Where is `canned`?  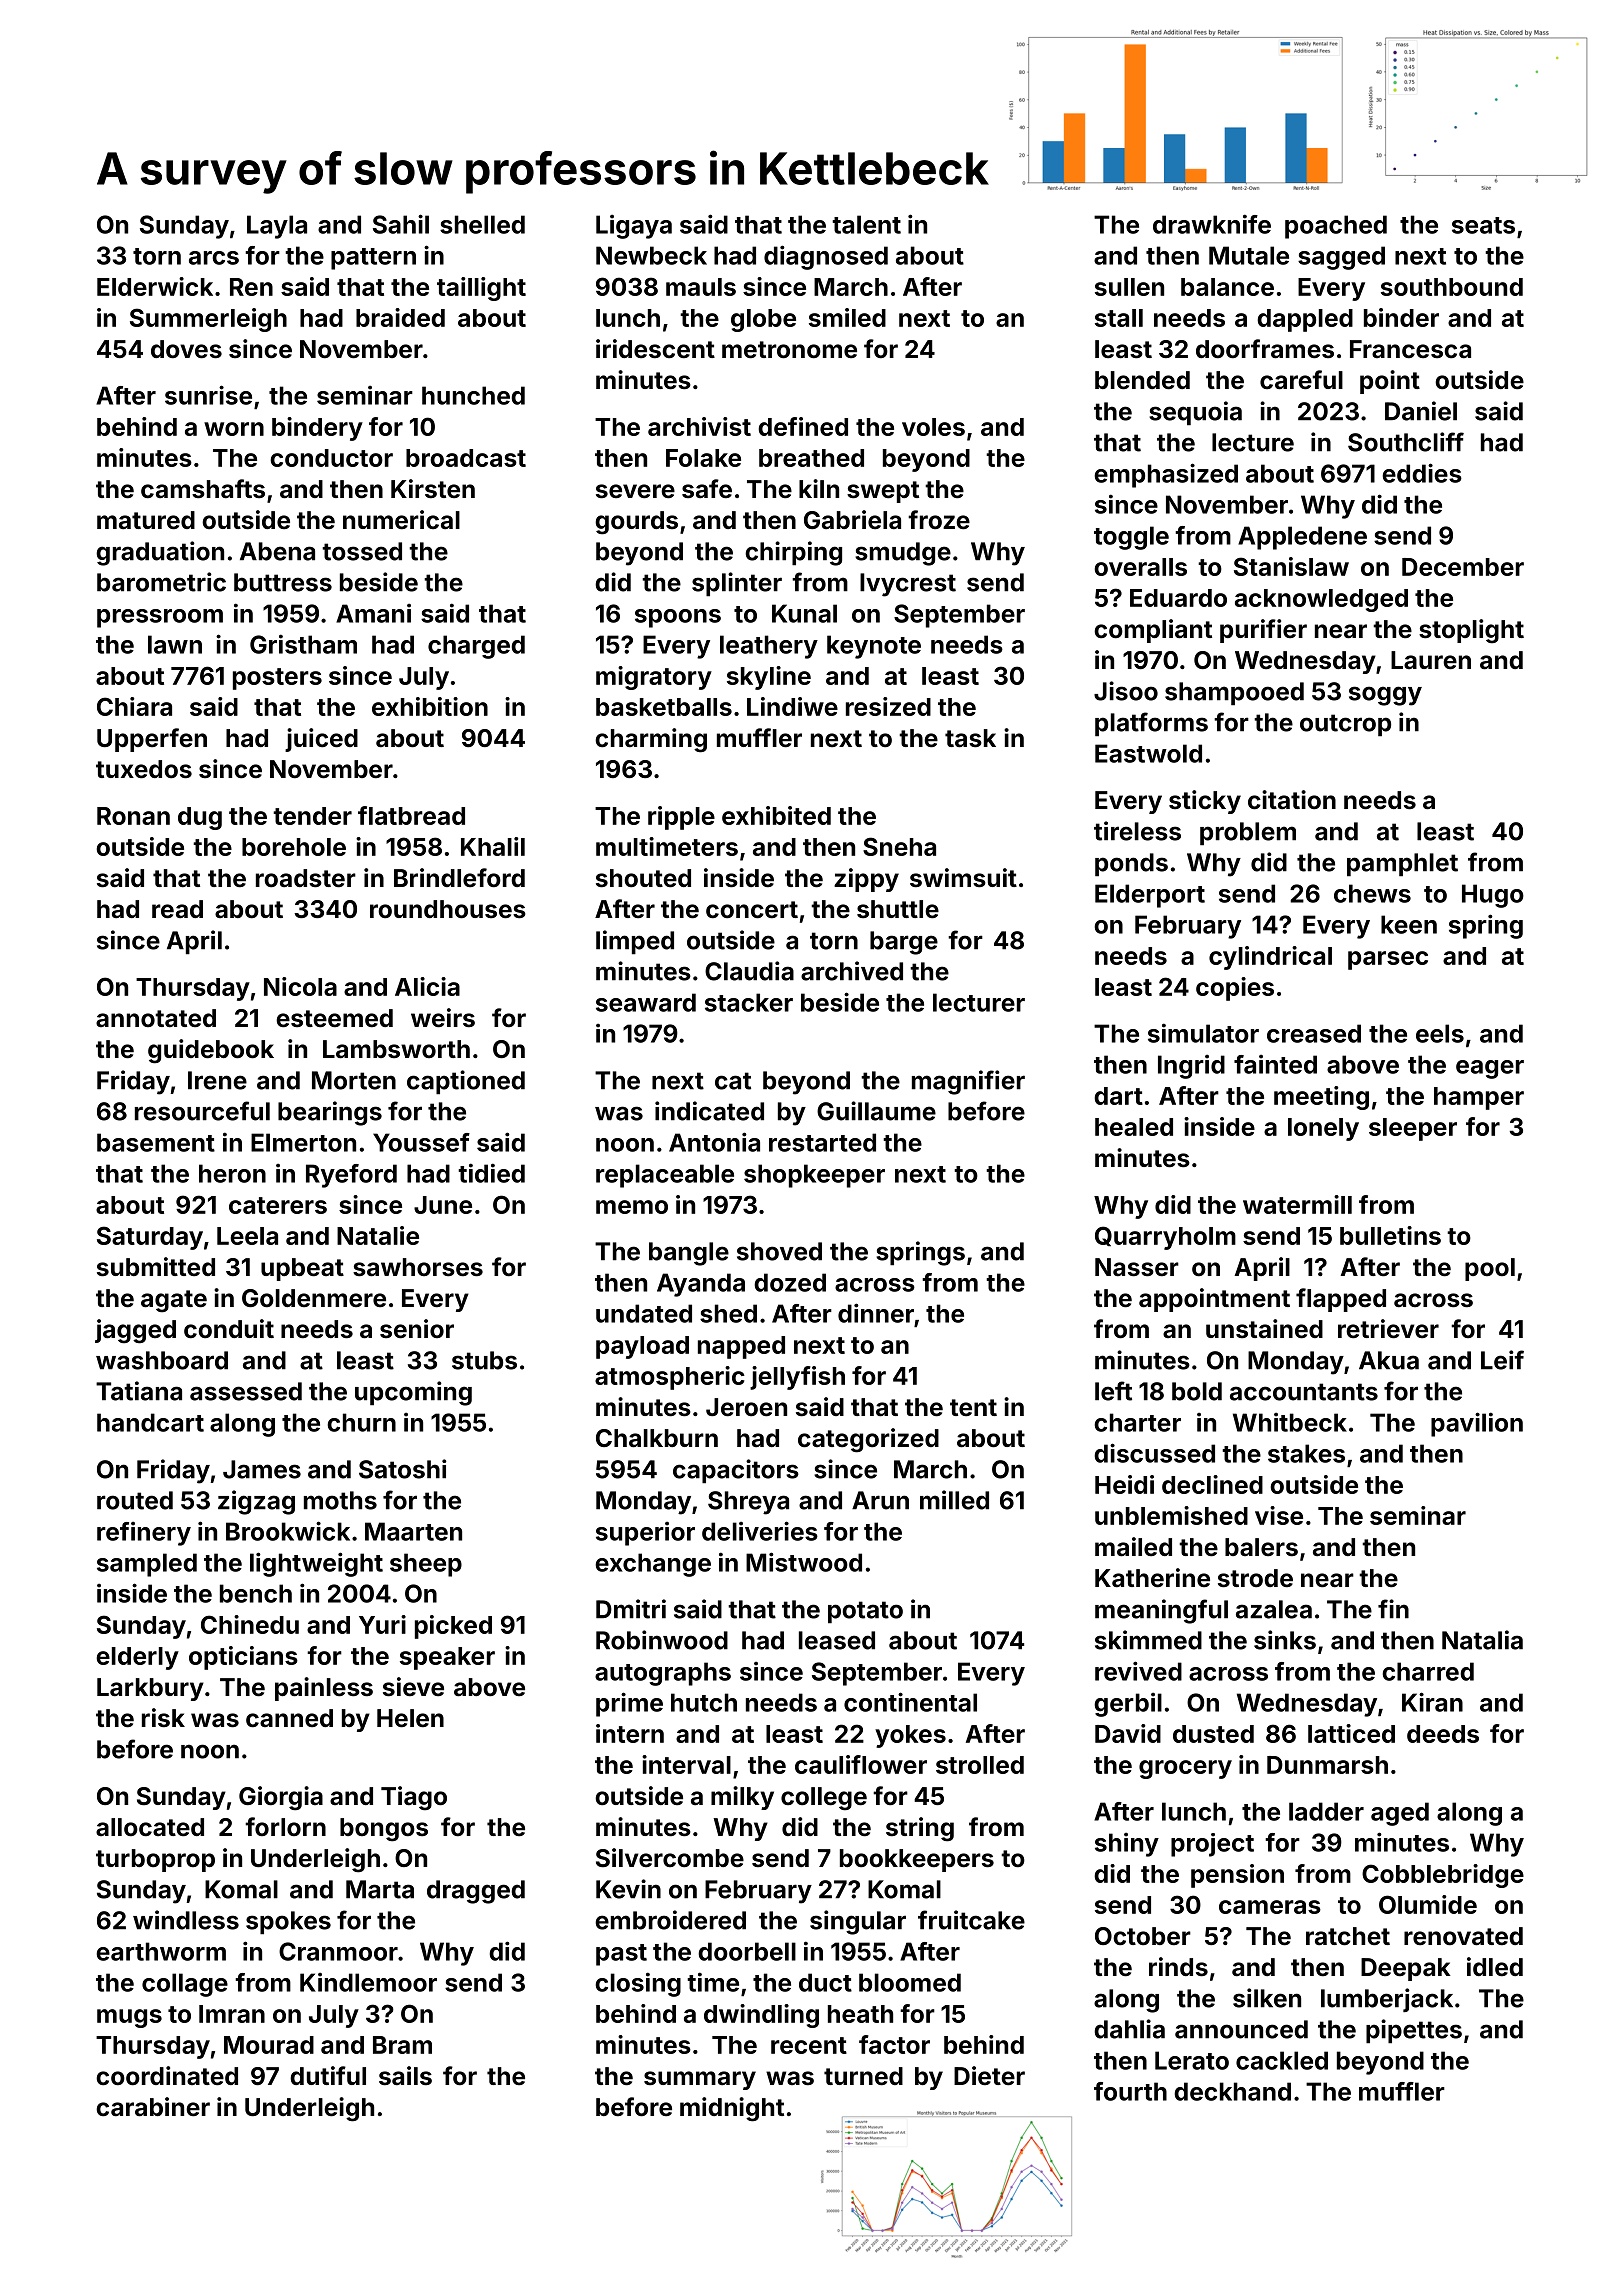
canned is located at coordinates (289, 1718).
